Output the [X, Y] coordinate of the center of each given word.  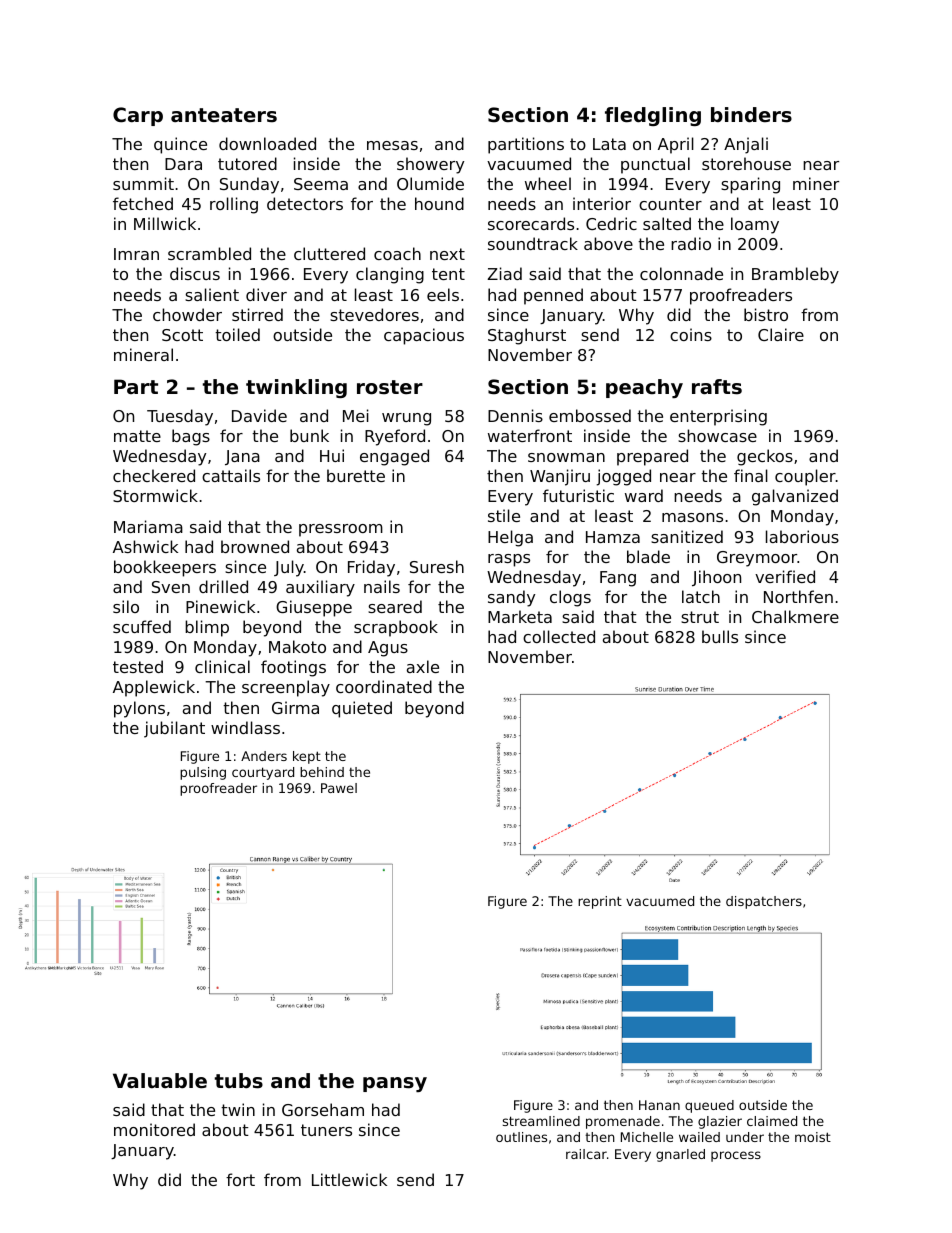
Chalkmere [795, 616]
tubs [239, 1081]
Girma [295, 707]
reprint [600, 902]
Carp [138, 116]
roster [390, 387]
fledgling [653, 116]
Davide [259, 415]
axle [423, 666]
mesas [392, 145]
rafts [717, 387]
